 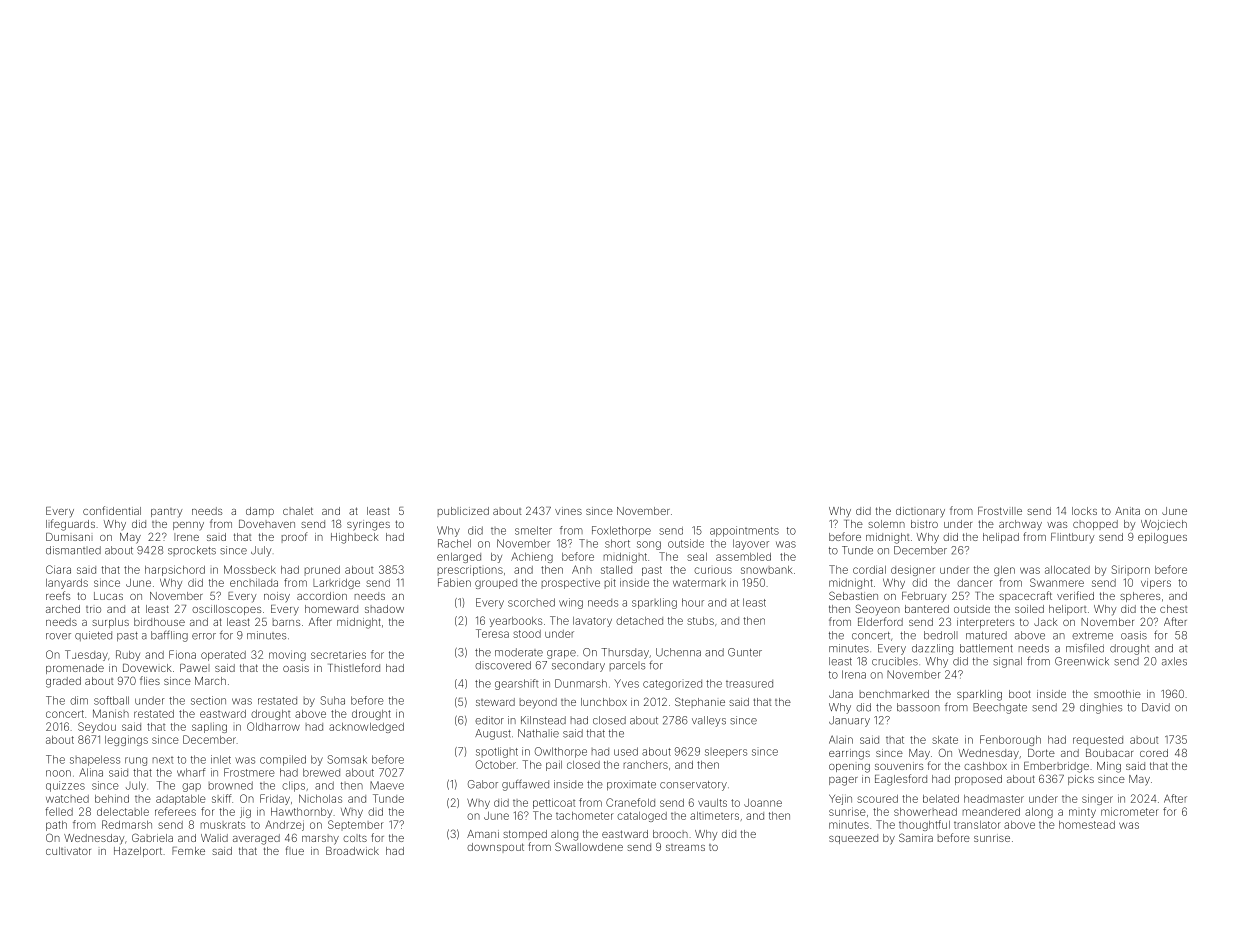 What do you see at coordinates (175, 570) in the screenshot?
I see `harpsichord` at bounding box center [175, 570].
